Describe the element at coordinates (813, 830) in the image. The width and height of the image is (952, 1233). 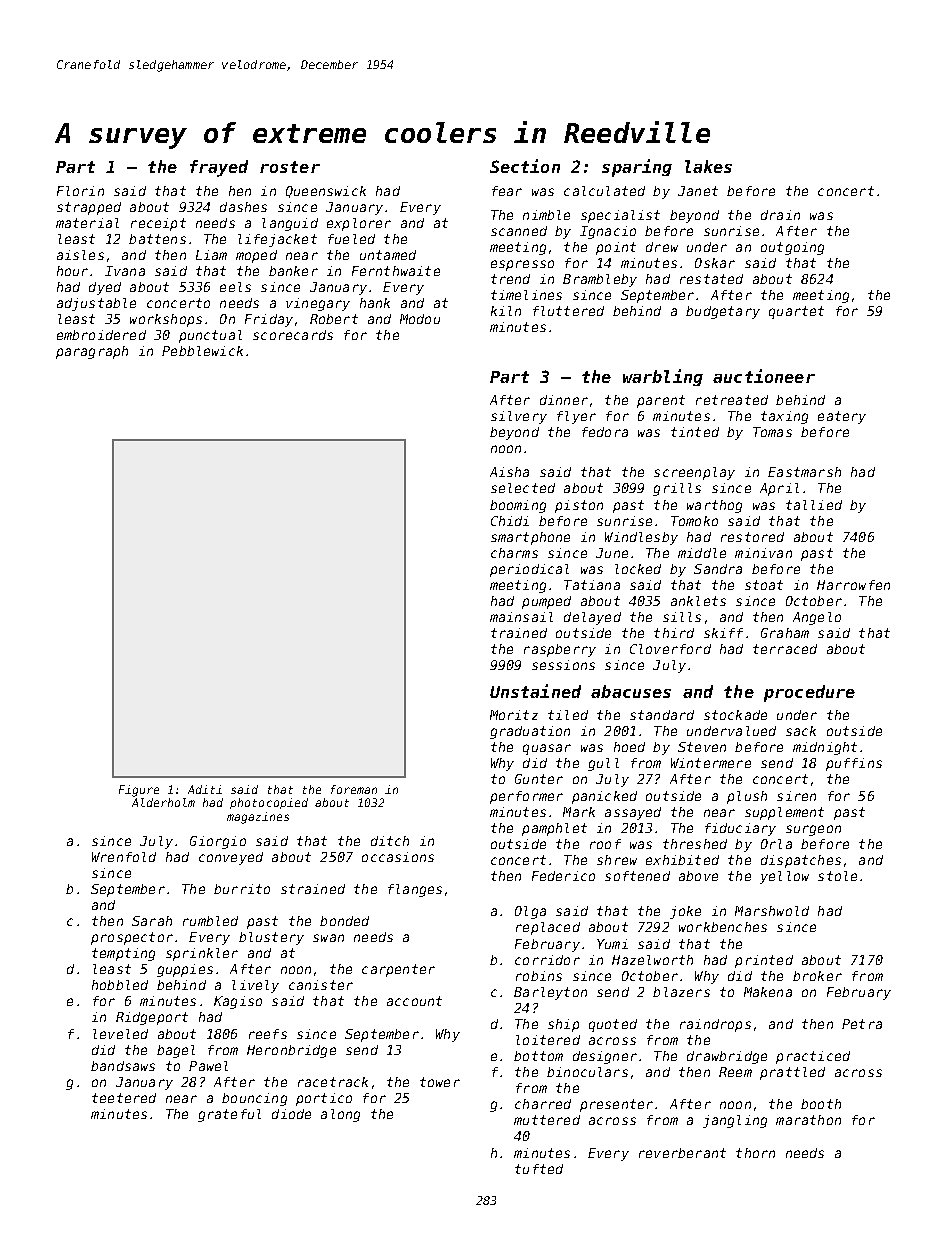
I see `surgeon` at that location.
